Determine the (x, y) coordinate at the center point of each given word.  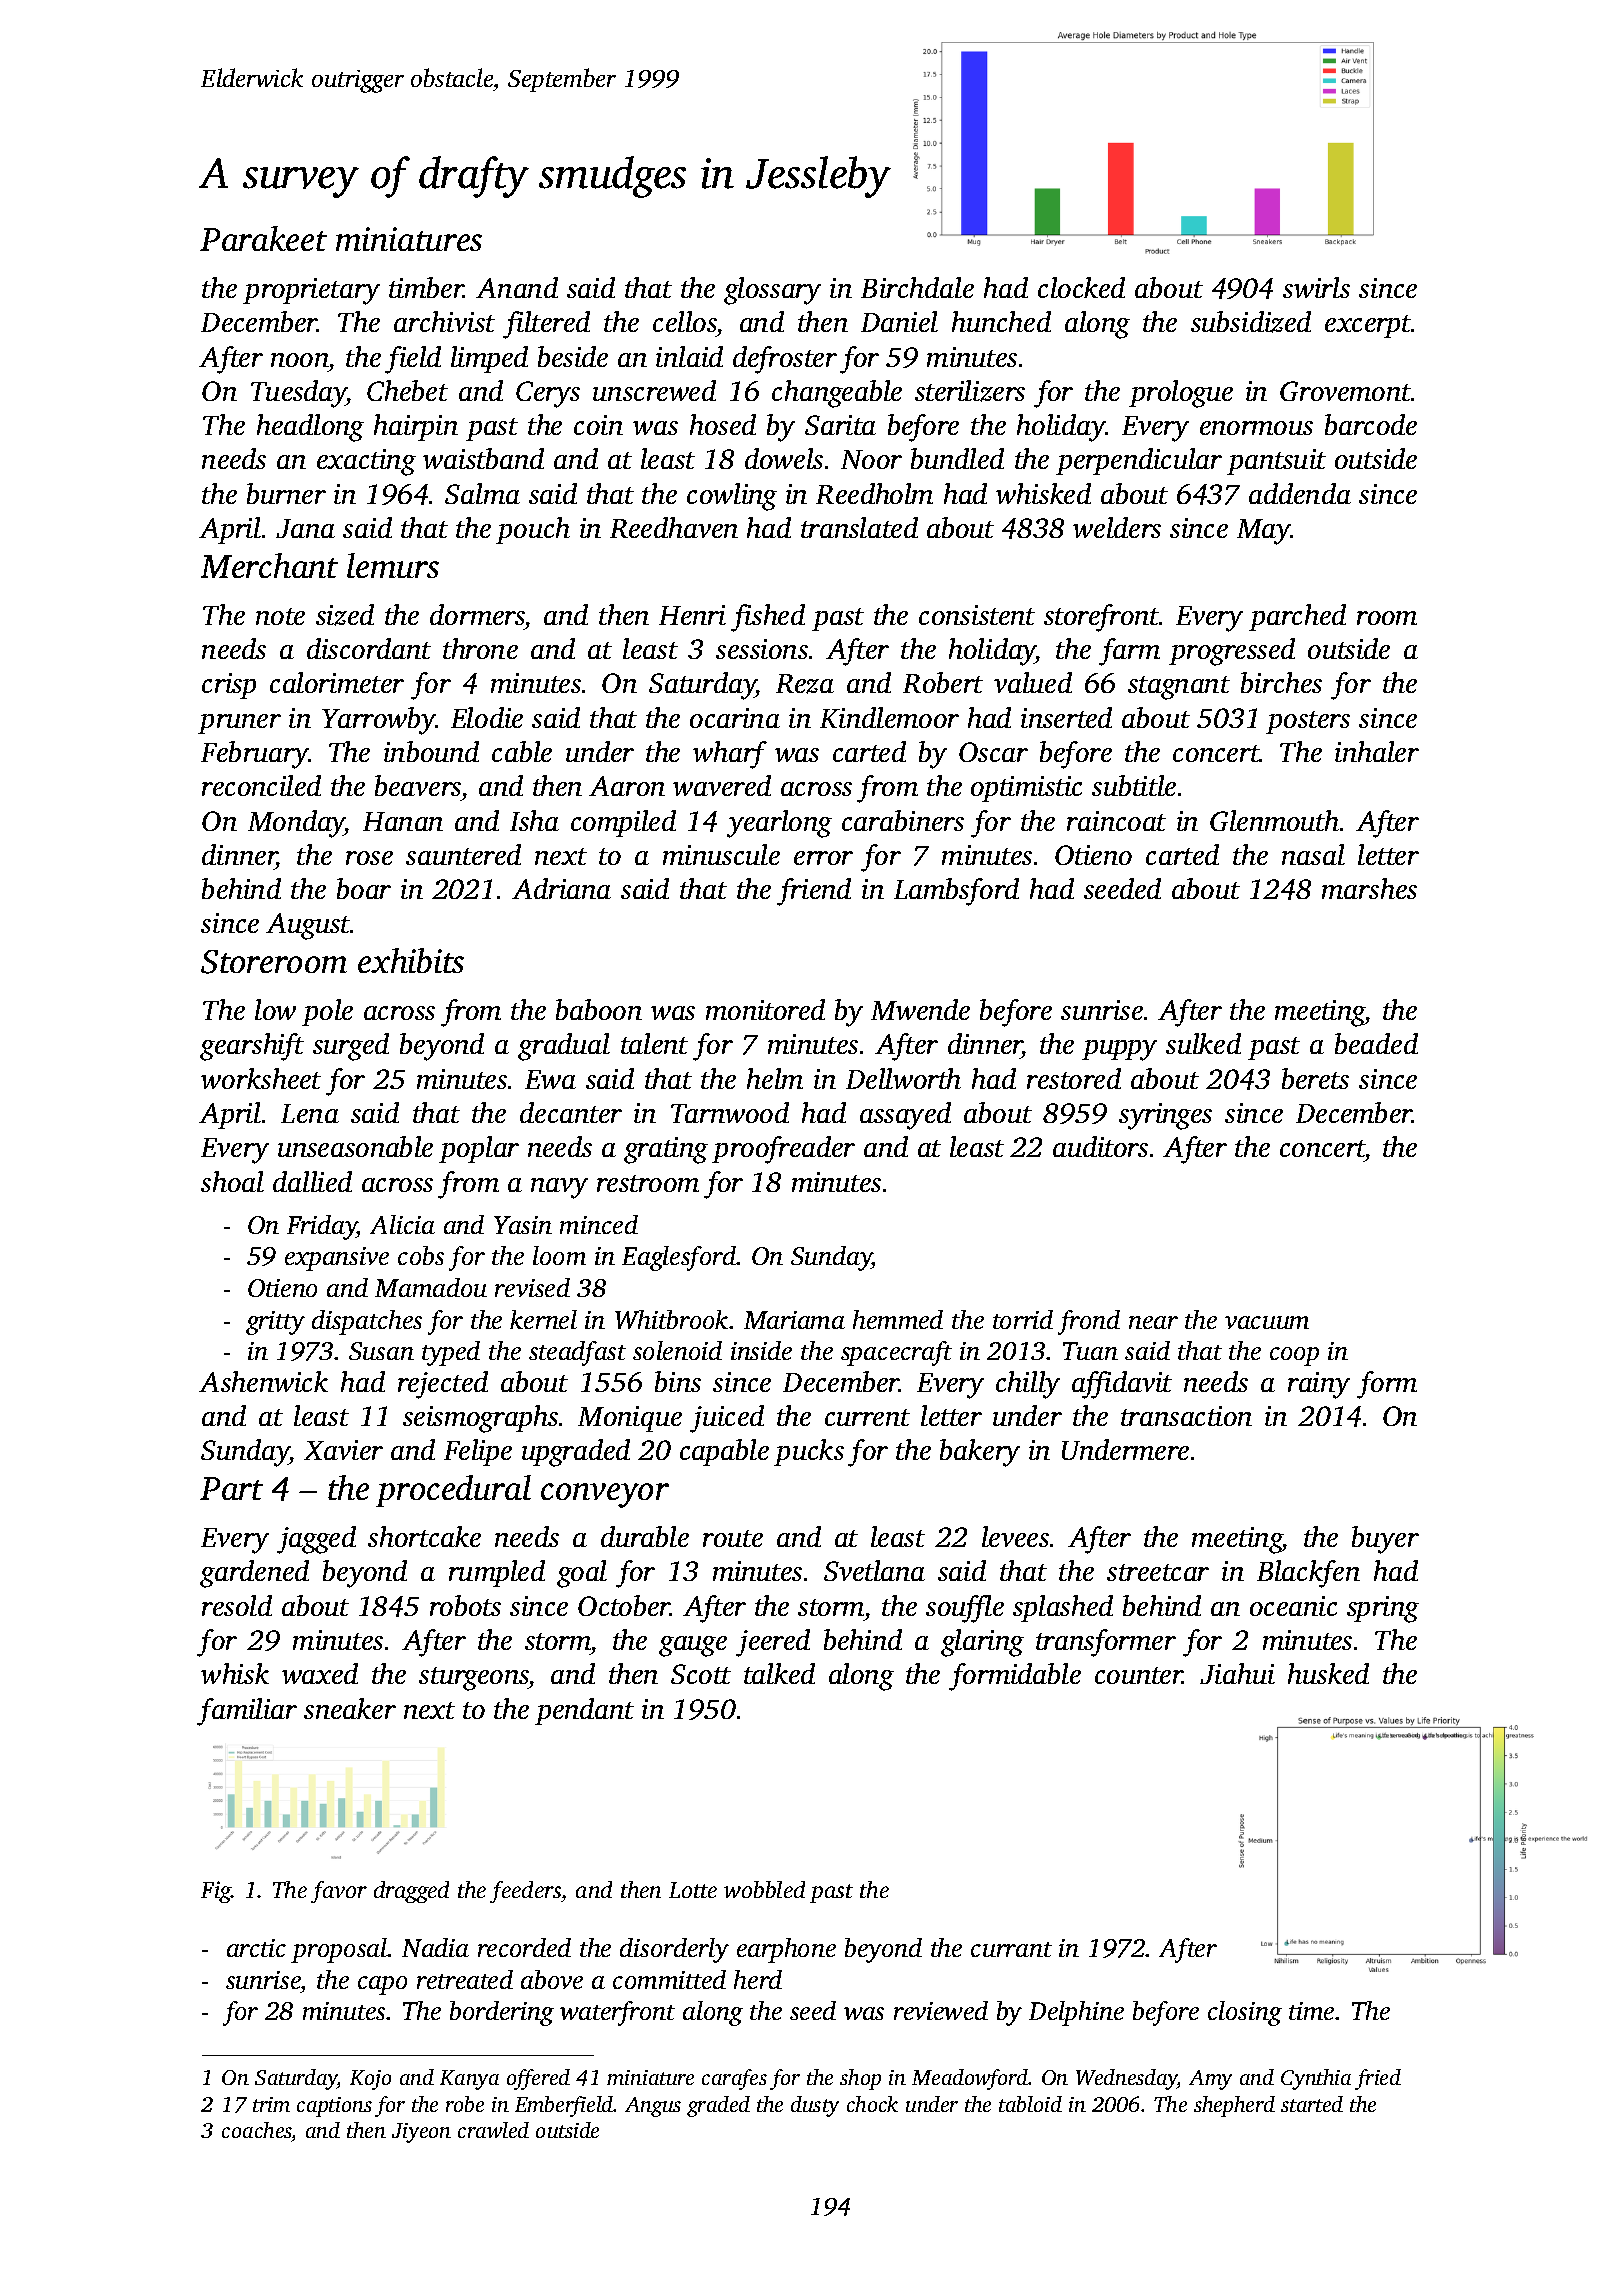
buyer (1385, 1540)
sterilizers (970, 391)
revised (532, 1287)
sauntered (463, 854)
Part (231, 1488)
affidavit (1122, 1385)
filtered (546, 325)
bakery (980, 1453)
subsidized (1251, 322)
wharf (730, 755)
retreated (465, 1979)
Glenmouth (1274, 820)
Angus (653, 2107)
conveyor (605, 1495)
